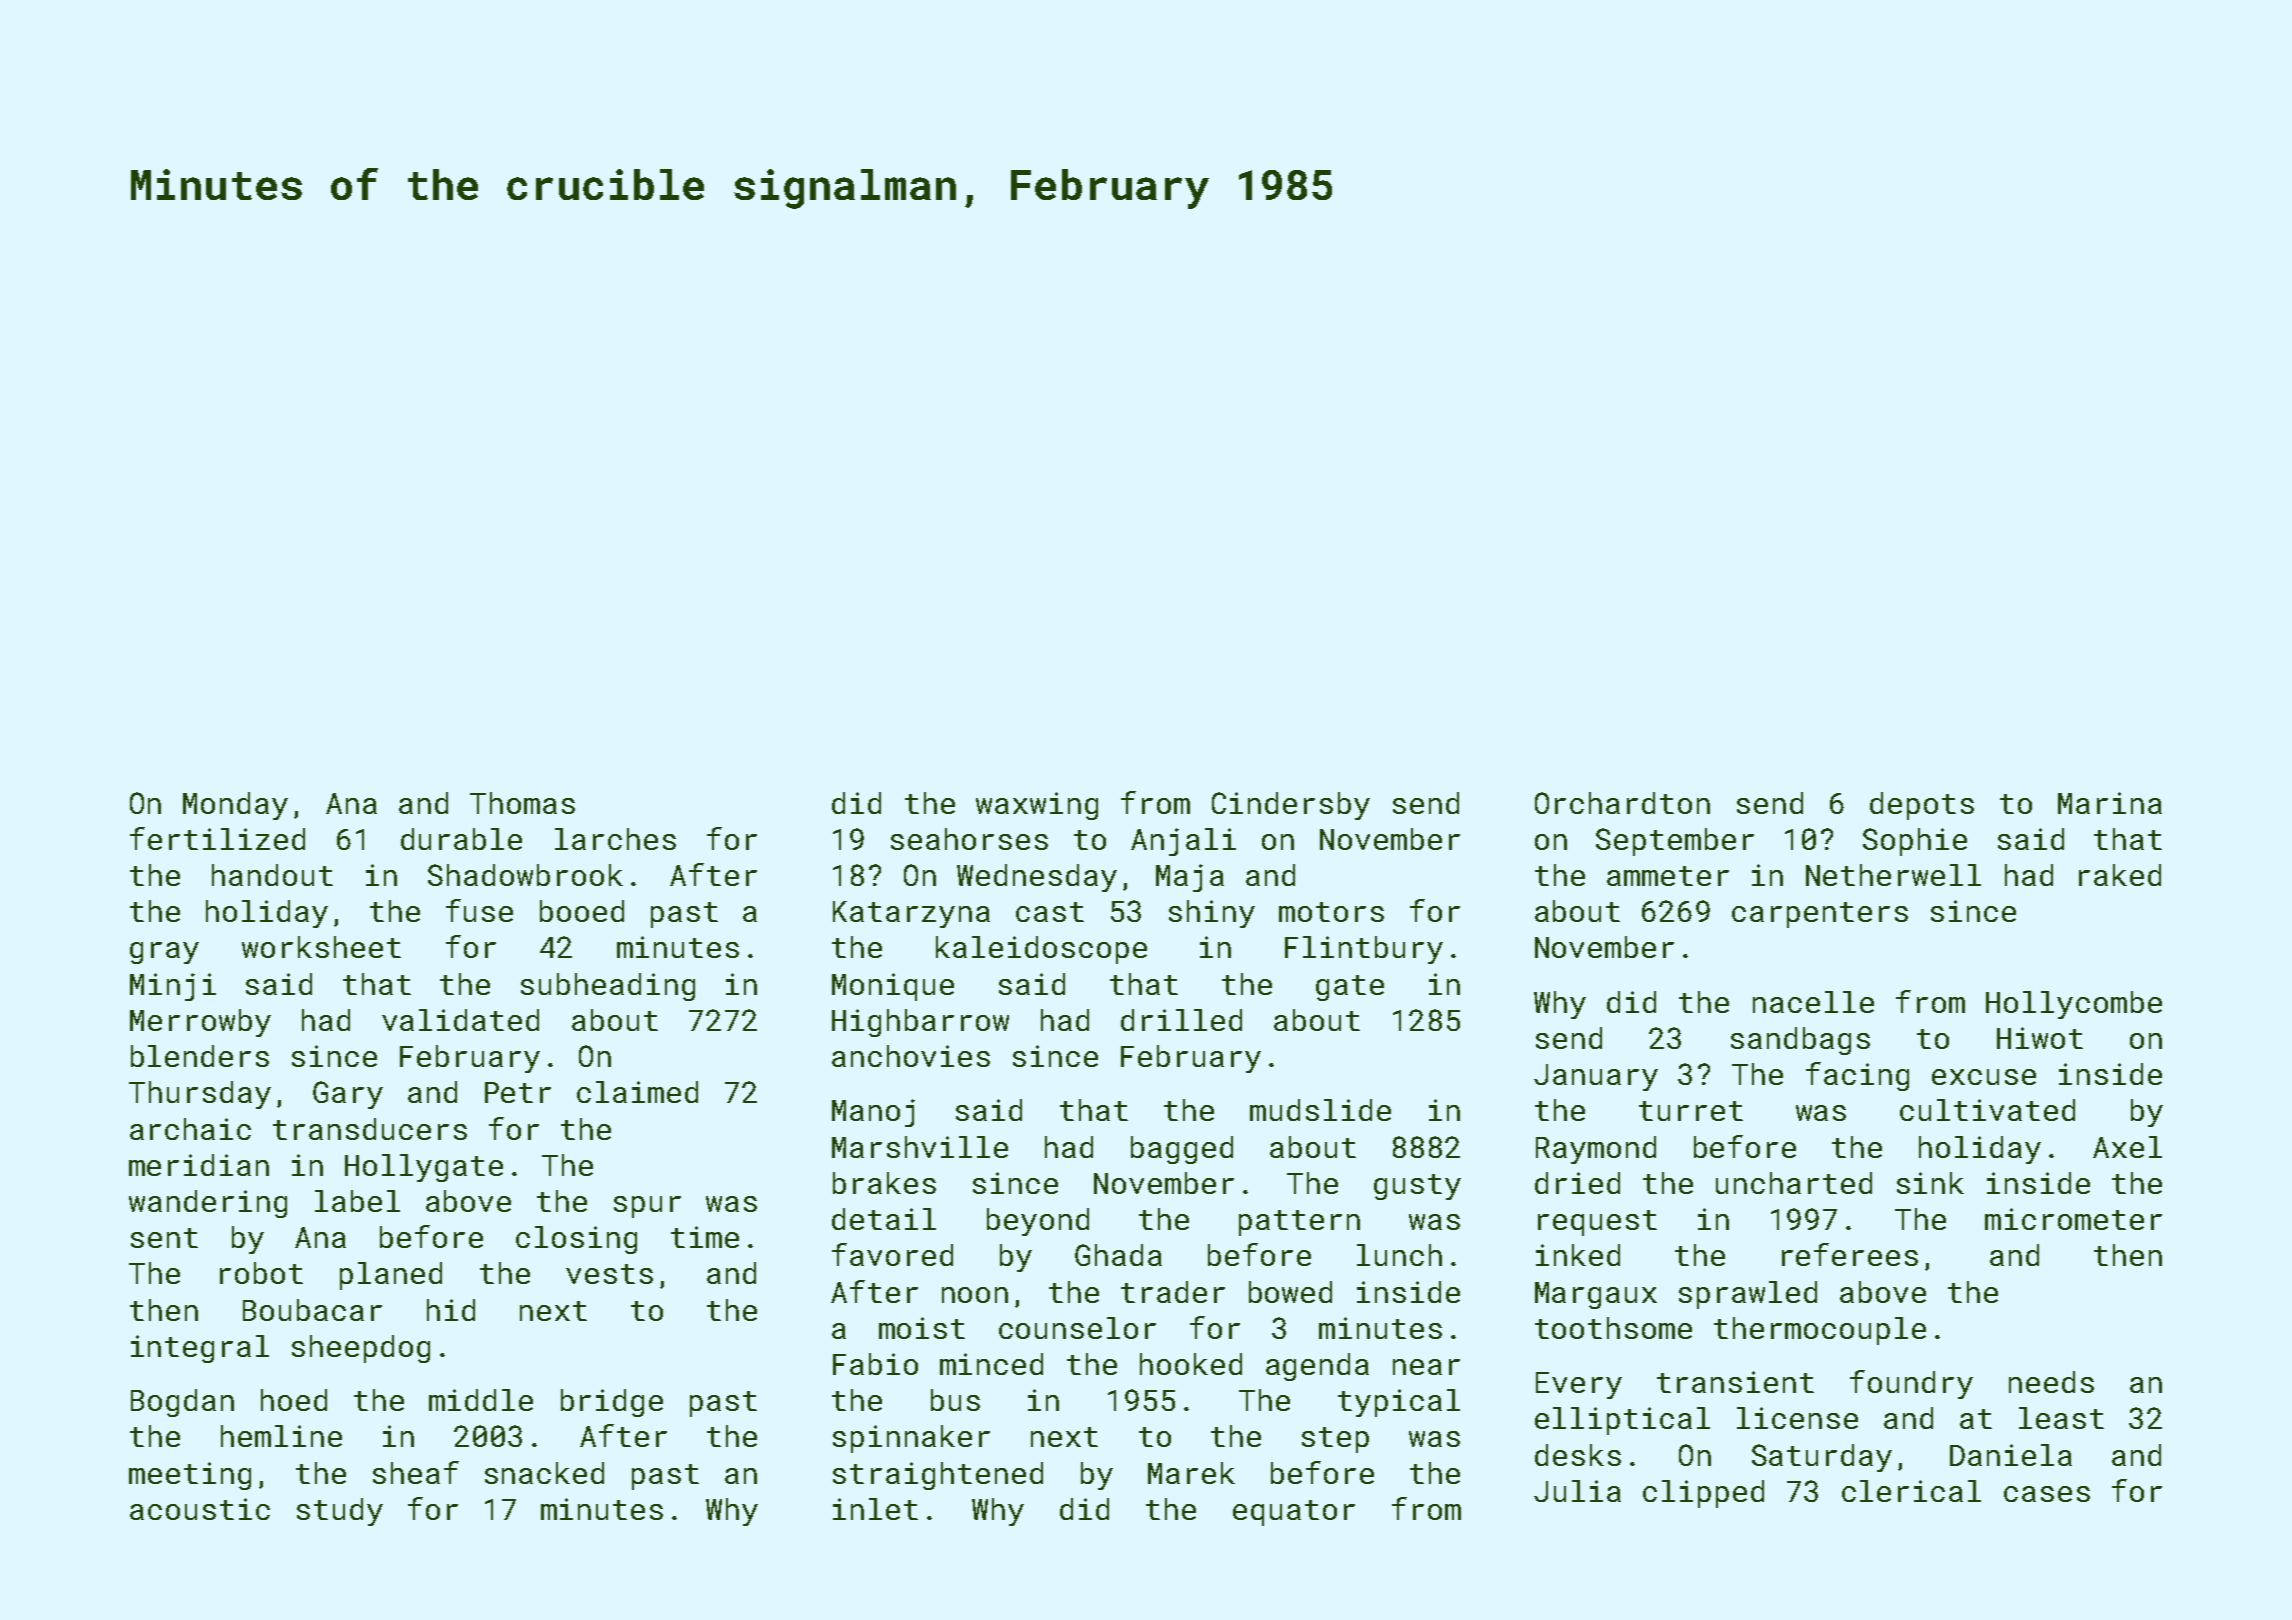 The image size is (2292, 1620). Describe the element at coordinates (544, 1473) in the document. I see `snacked` at that location.
